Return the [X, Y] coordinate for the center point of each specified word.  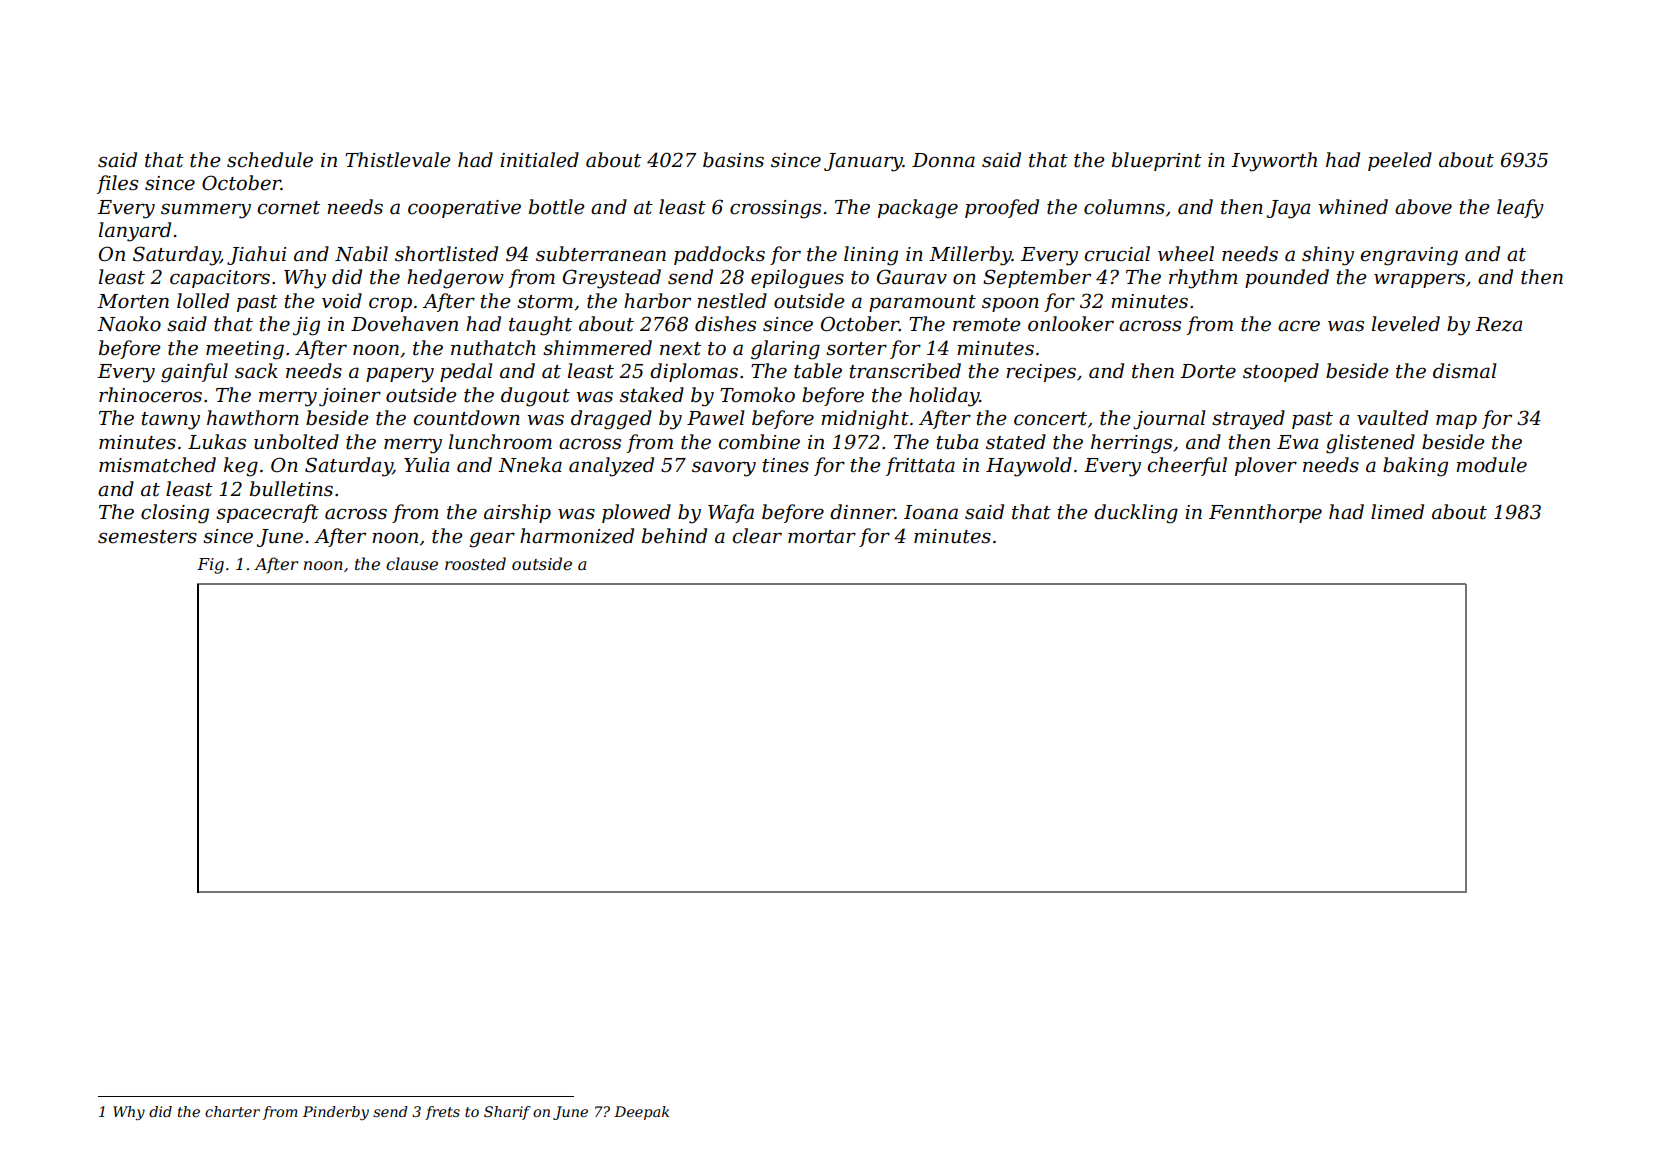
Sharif [507, 1113]
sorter [856, 349]
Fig [210, 566]
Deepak [641, 1113]
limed [1397, 512]
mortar [822, 537]
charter [232, 1111]
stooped [1281, 372]
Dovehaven [404, 324]
